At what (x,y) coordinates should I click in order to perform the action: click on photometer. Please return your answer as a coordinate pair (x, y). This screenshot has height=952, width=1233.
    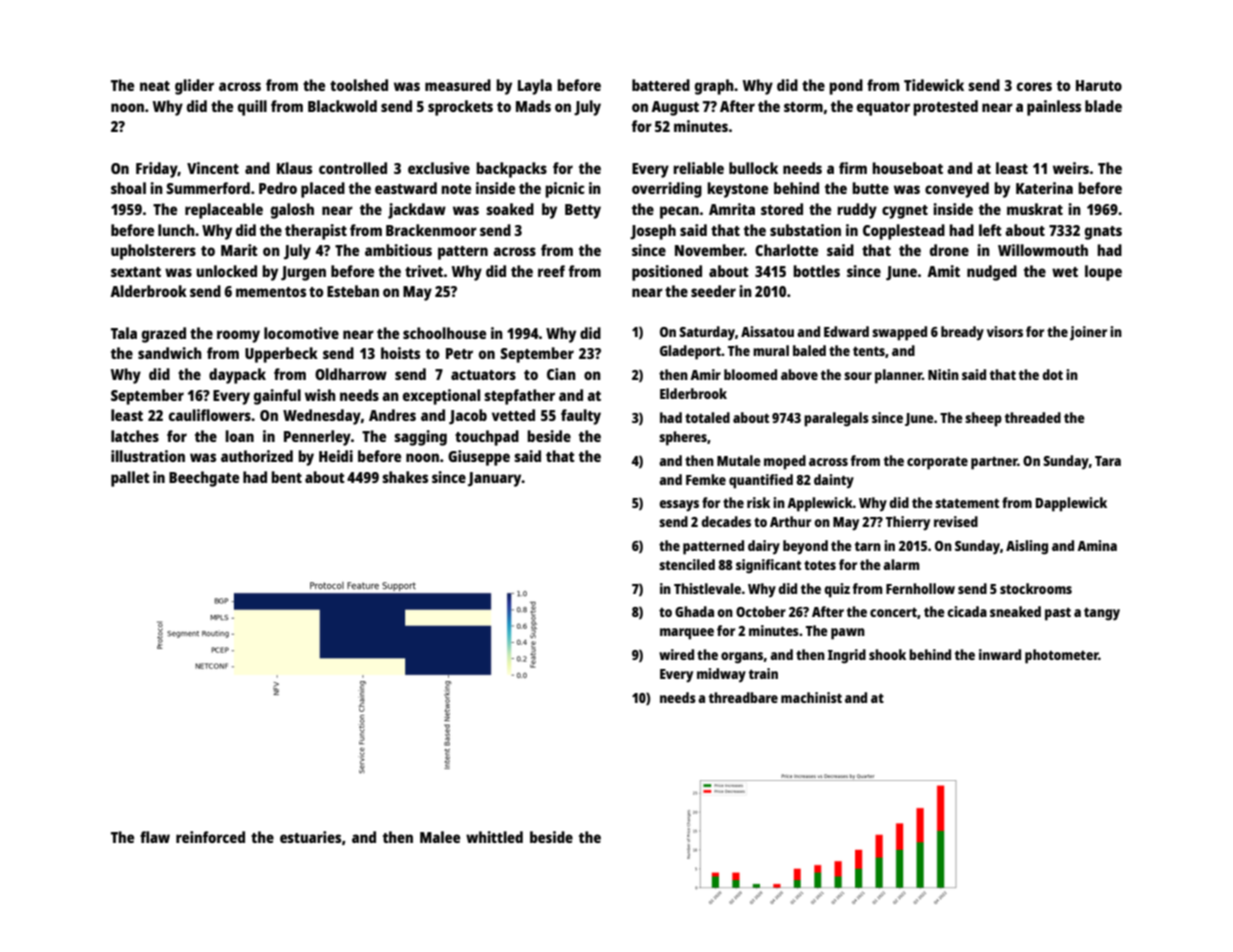
    Looking at the image, I should click on (1061, 656).
